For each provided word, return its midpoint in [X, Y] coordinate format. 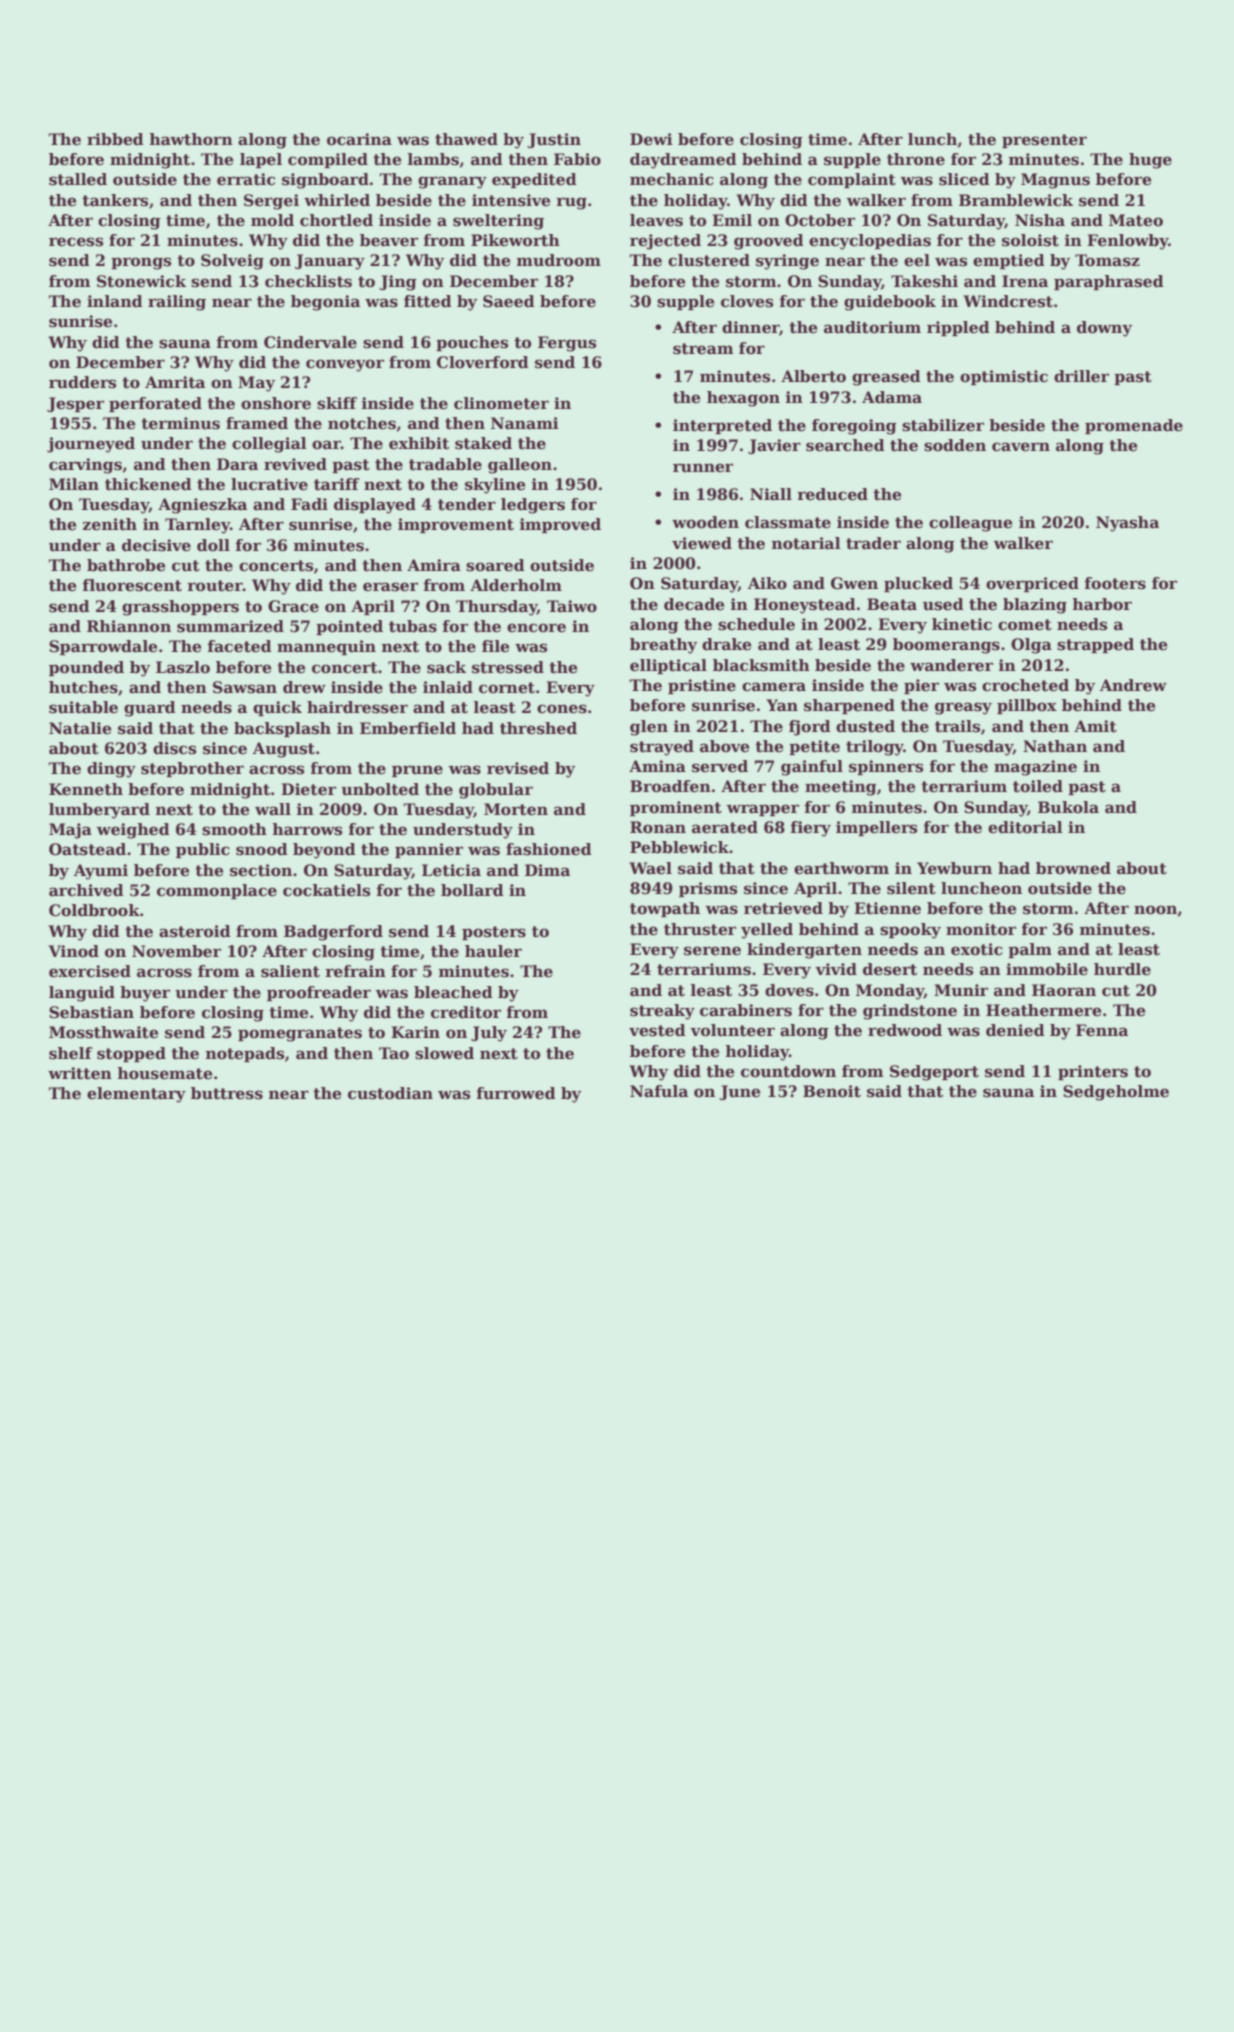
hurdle [1122, 969]
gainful [812, 768]
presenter [1044, 141]
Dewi [651, 139]
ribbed [115, 139]
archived [86, 890]
